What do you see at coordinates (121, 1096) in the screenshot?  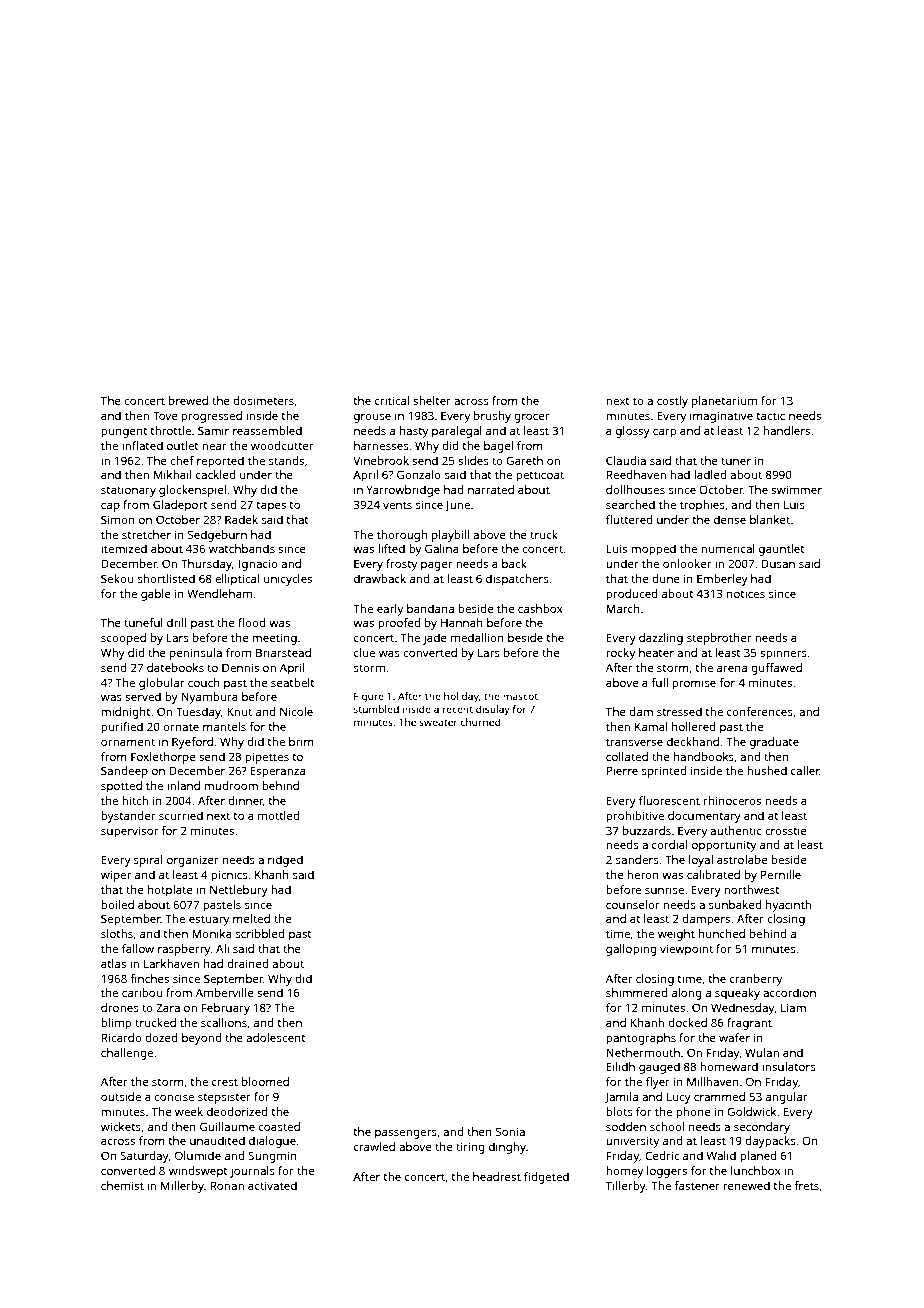 I see `outside` at bounding box center [121, 1096].
